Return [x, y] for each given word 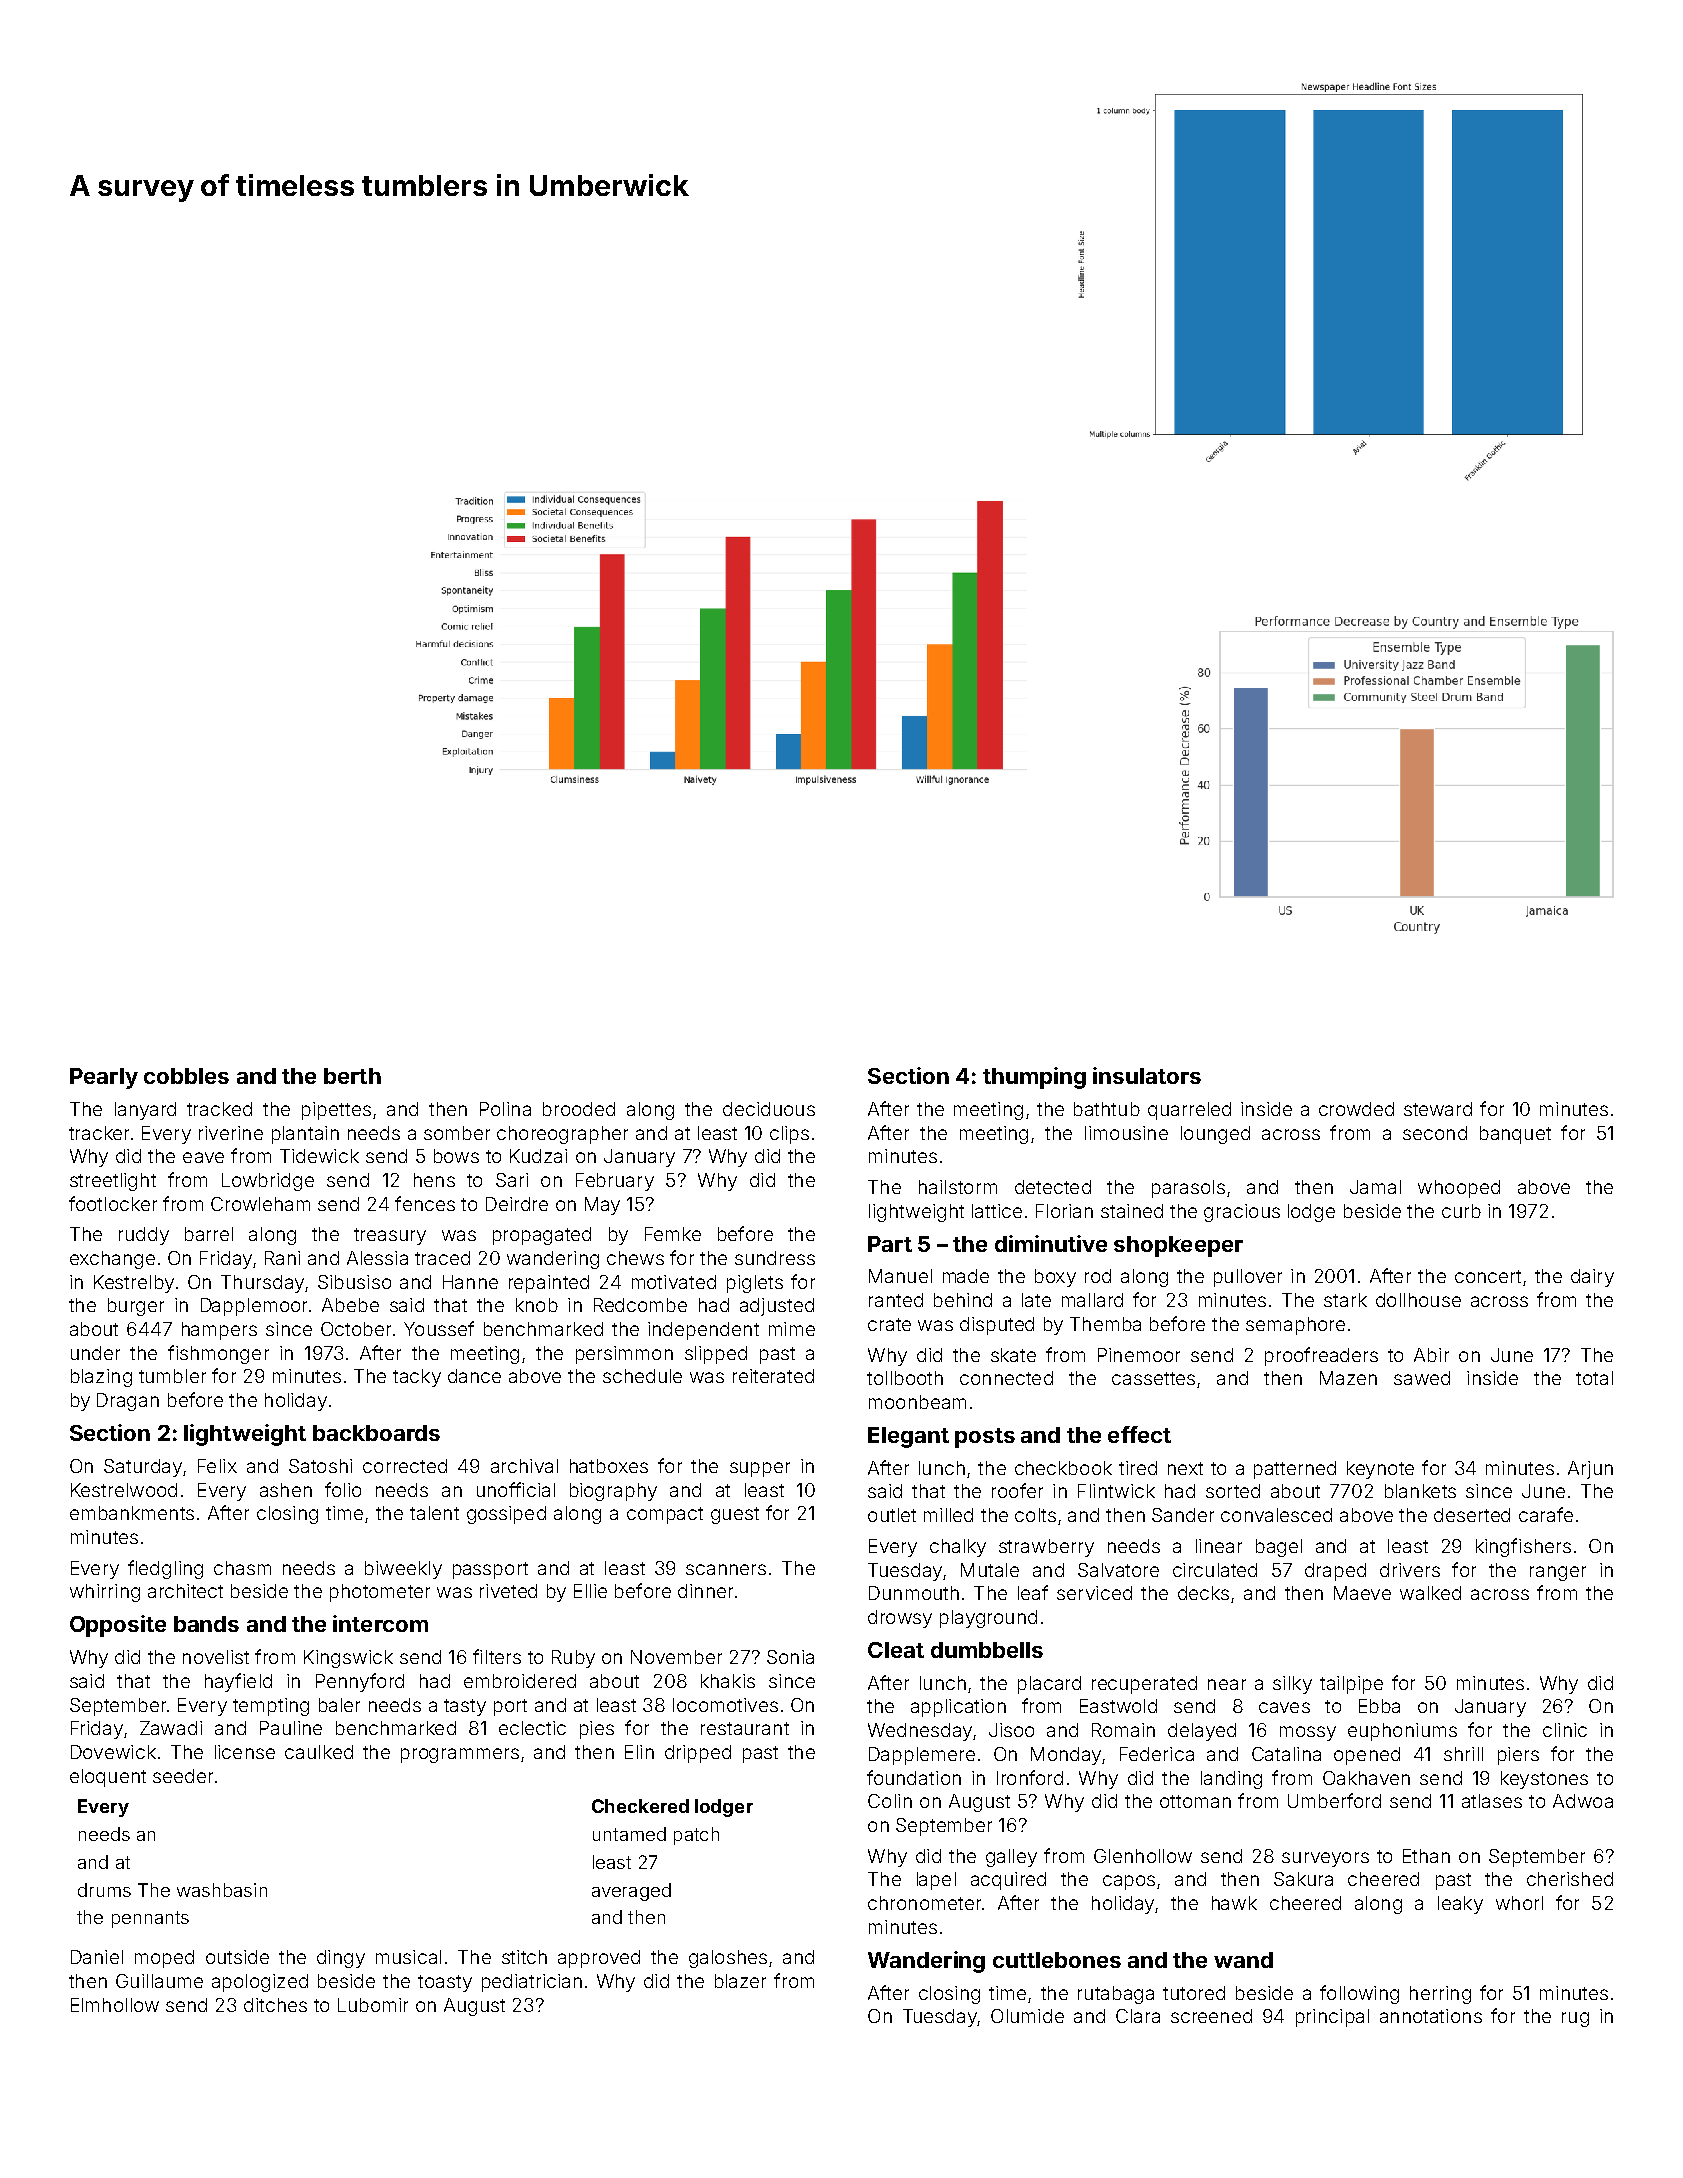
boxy [1055, 1278]
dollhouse [1418, 1300]
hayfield [238, 1682]
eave [203, 1157]
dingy [341, 1959]
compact [665, 1515]
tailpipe [1351, 1685]
